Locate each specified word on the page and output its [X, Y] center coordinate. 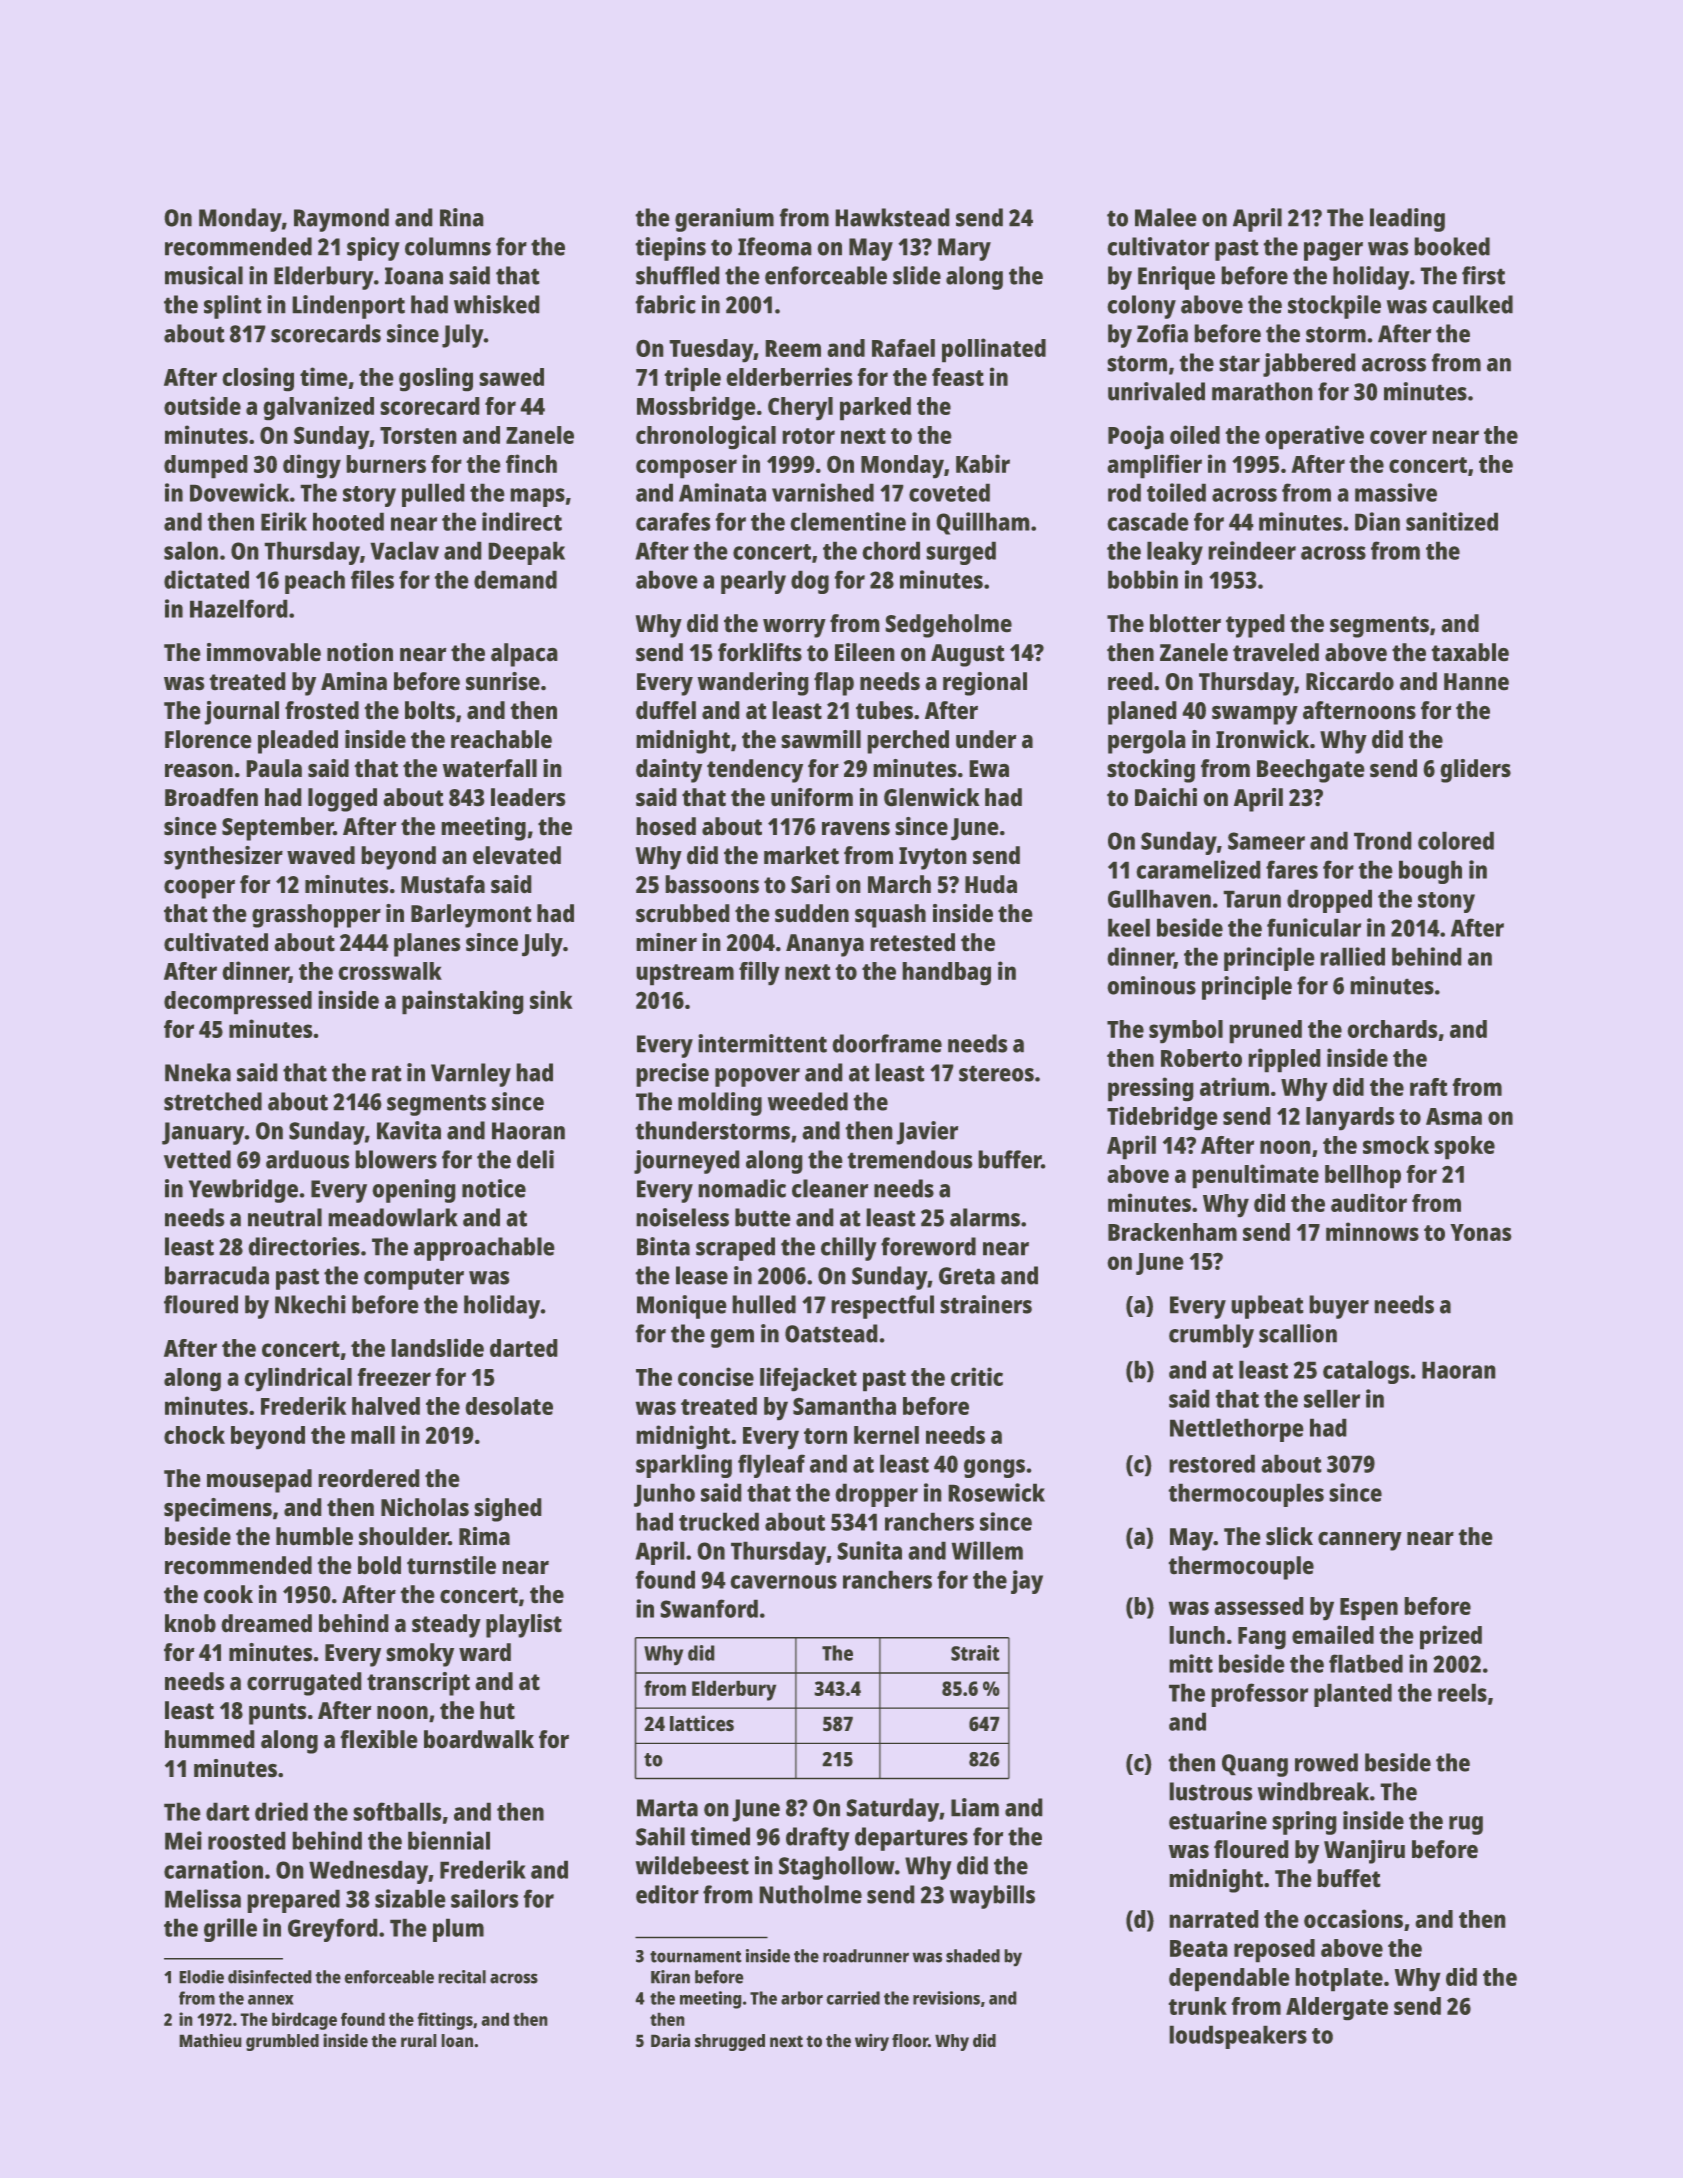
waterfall [489, 768]
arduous [308, 1159]
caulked [1472, 304]
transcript [418, 1684]
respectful [882, 1307]
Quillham [983, 523]
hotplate [1339, 1980]
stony [1446, 902]
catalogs [1366, 1372]
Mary [964, 249]
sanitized [1452, 521]
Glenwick [932, 797]
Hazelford [239, 608]
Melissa [203, 1898]
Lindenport [348, 307]
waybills [992, 1897]
